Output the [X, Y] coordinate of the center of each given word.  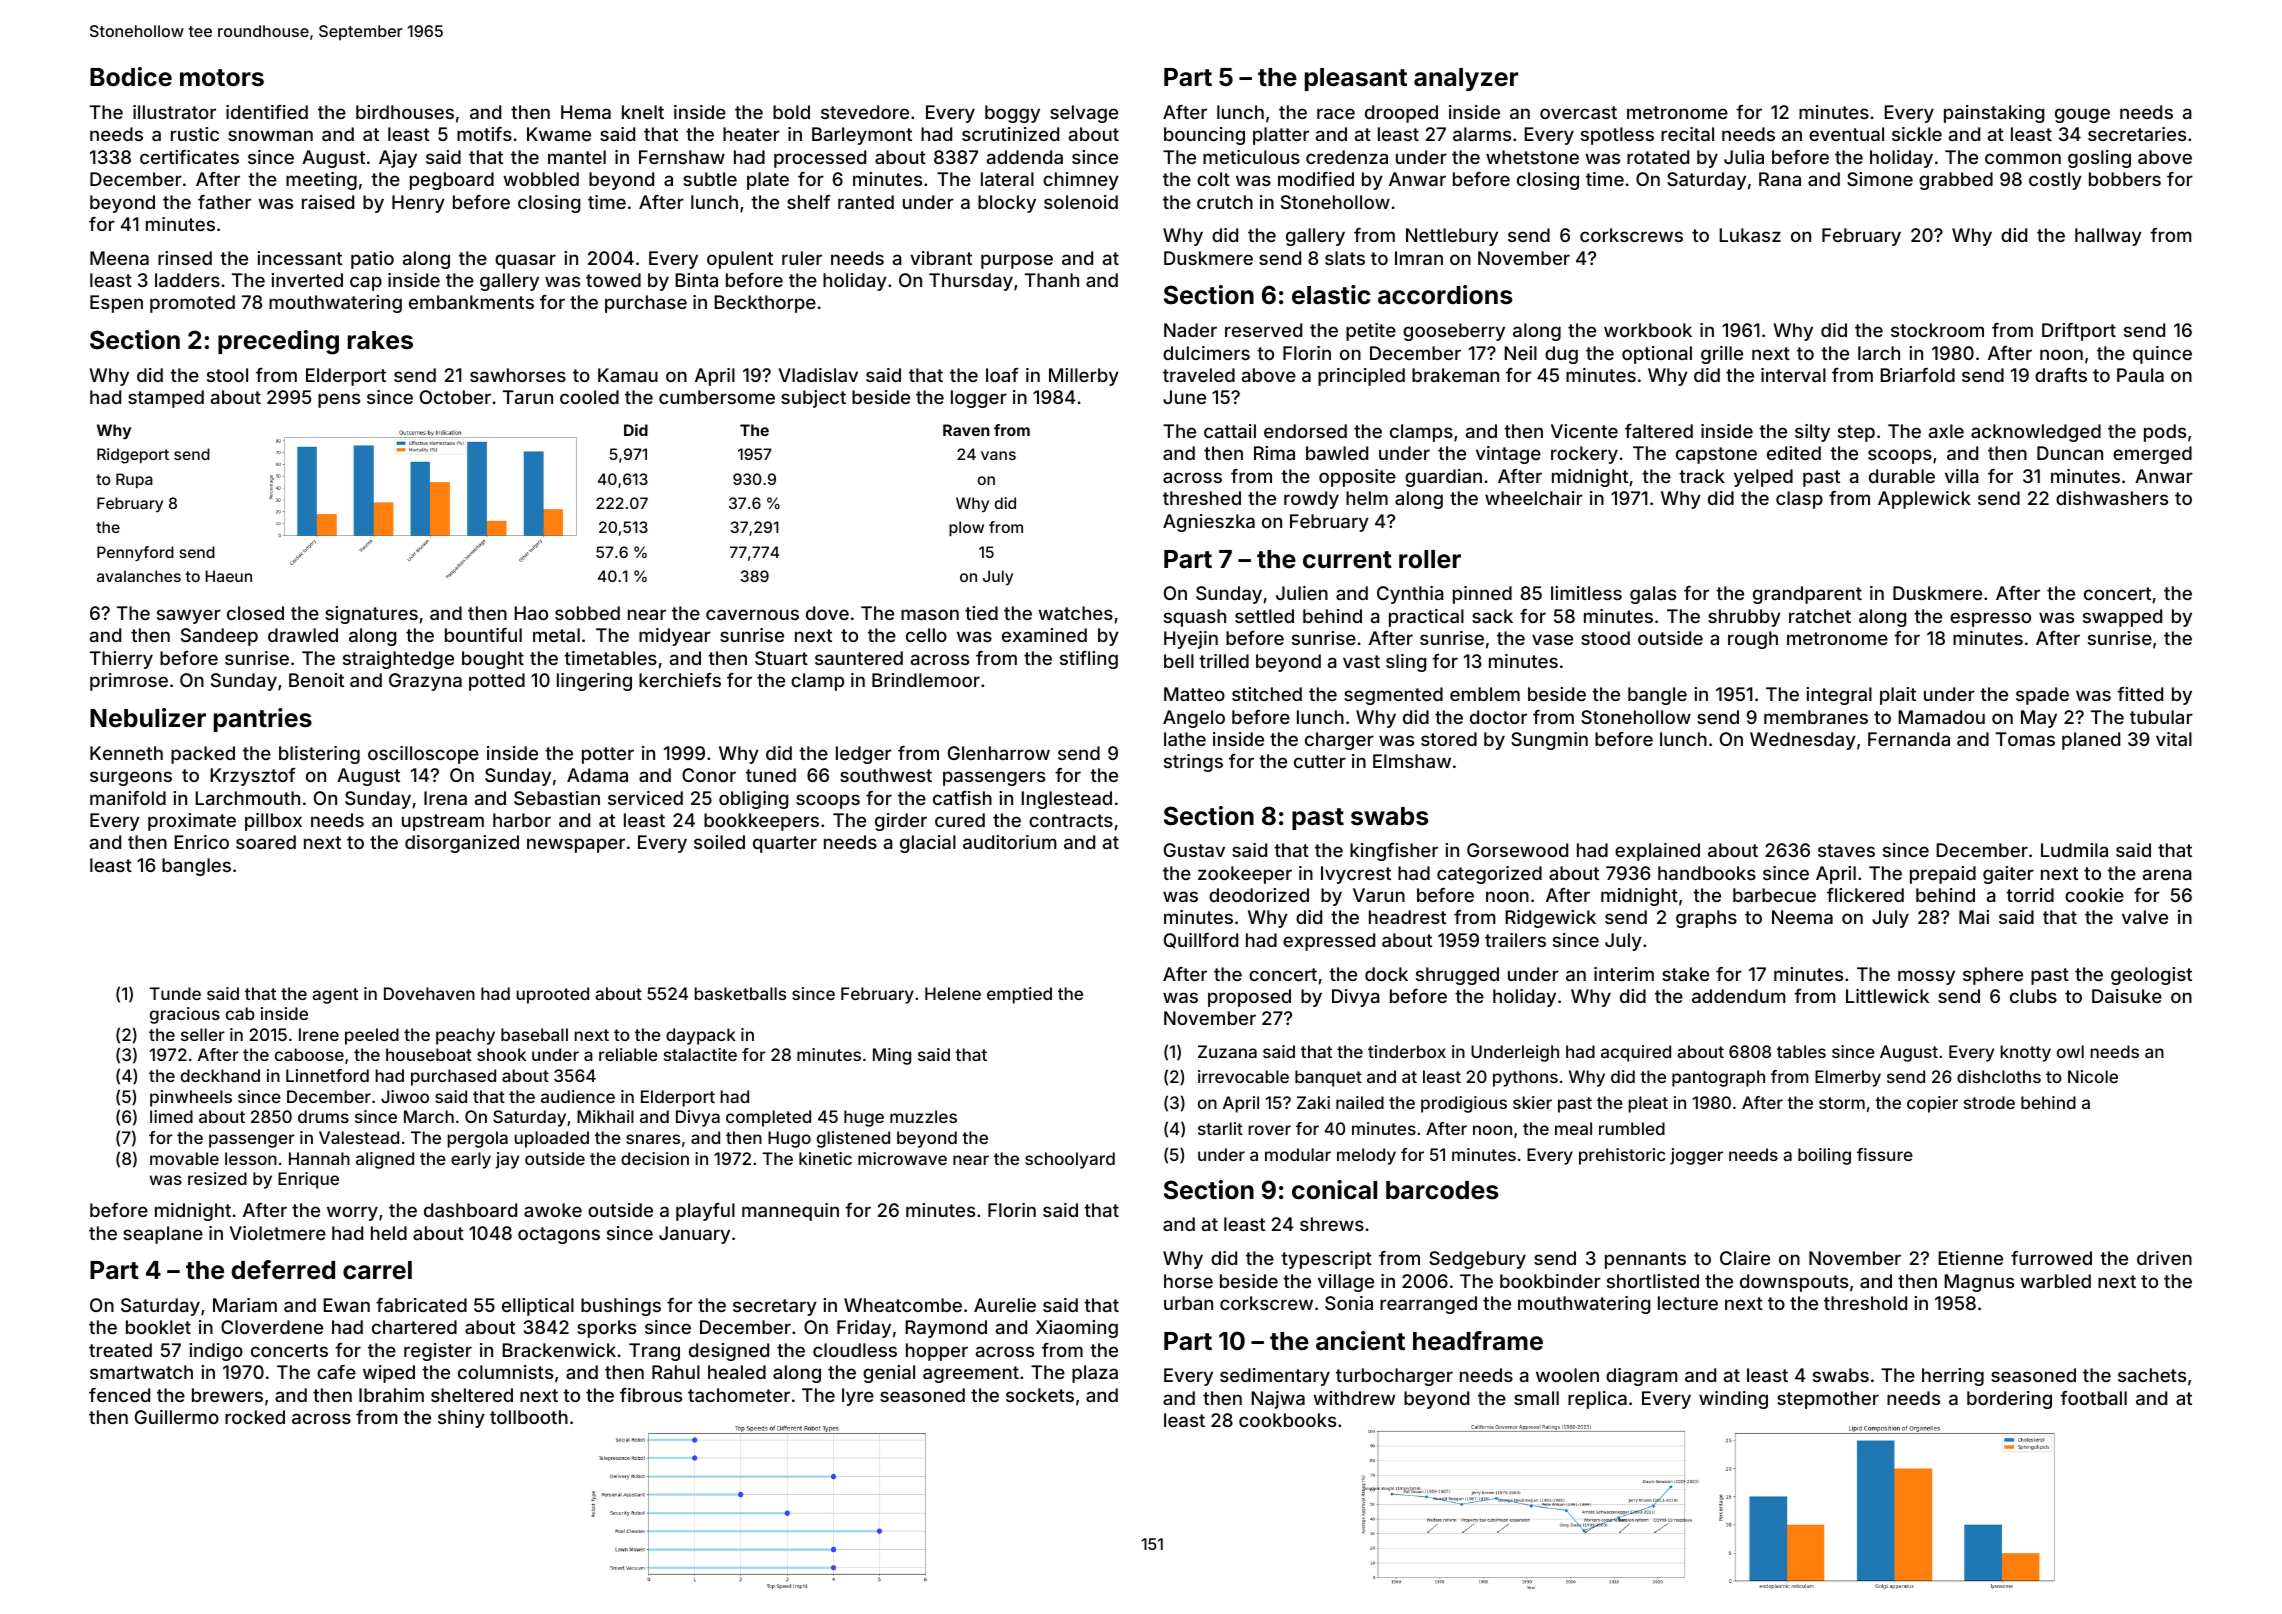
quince [2162, 355]
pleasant [1356, 79]
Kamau [628, 375]
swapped [2122, 618]
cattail [1230, 431]
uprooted [552, 995]
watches [1075, 613]
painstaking [1994, 114]
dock [1386, 974]
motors [222, 78]
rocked [255, 1417]
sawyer [189, 616]
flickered [1865, 895]
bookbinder [1550, 1281]
